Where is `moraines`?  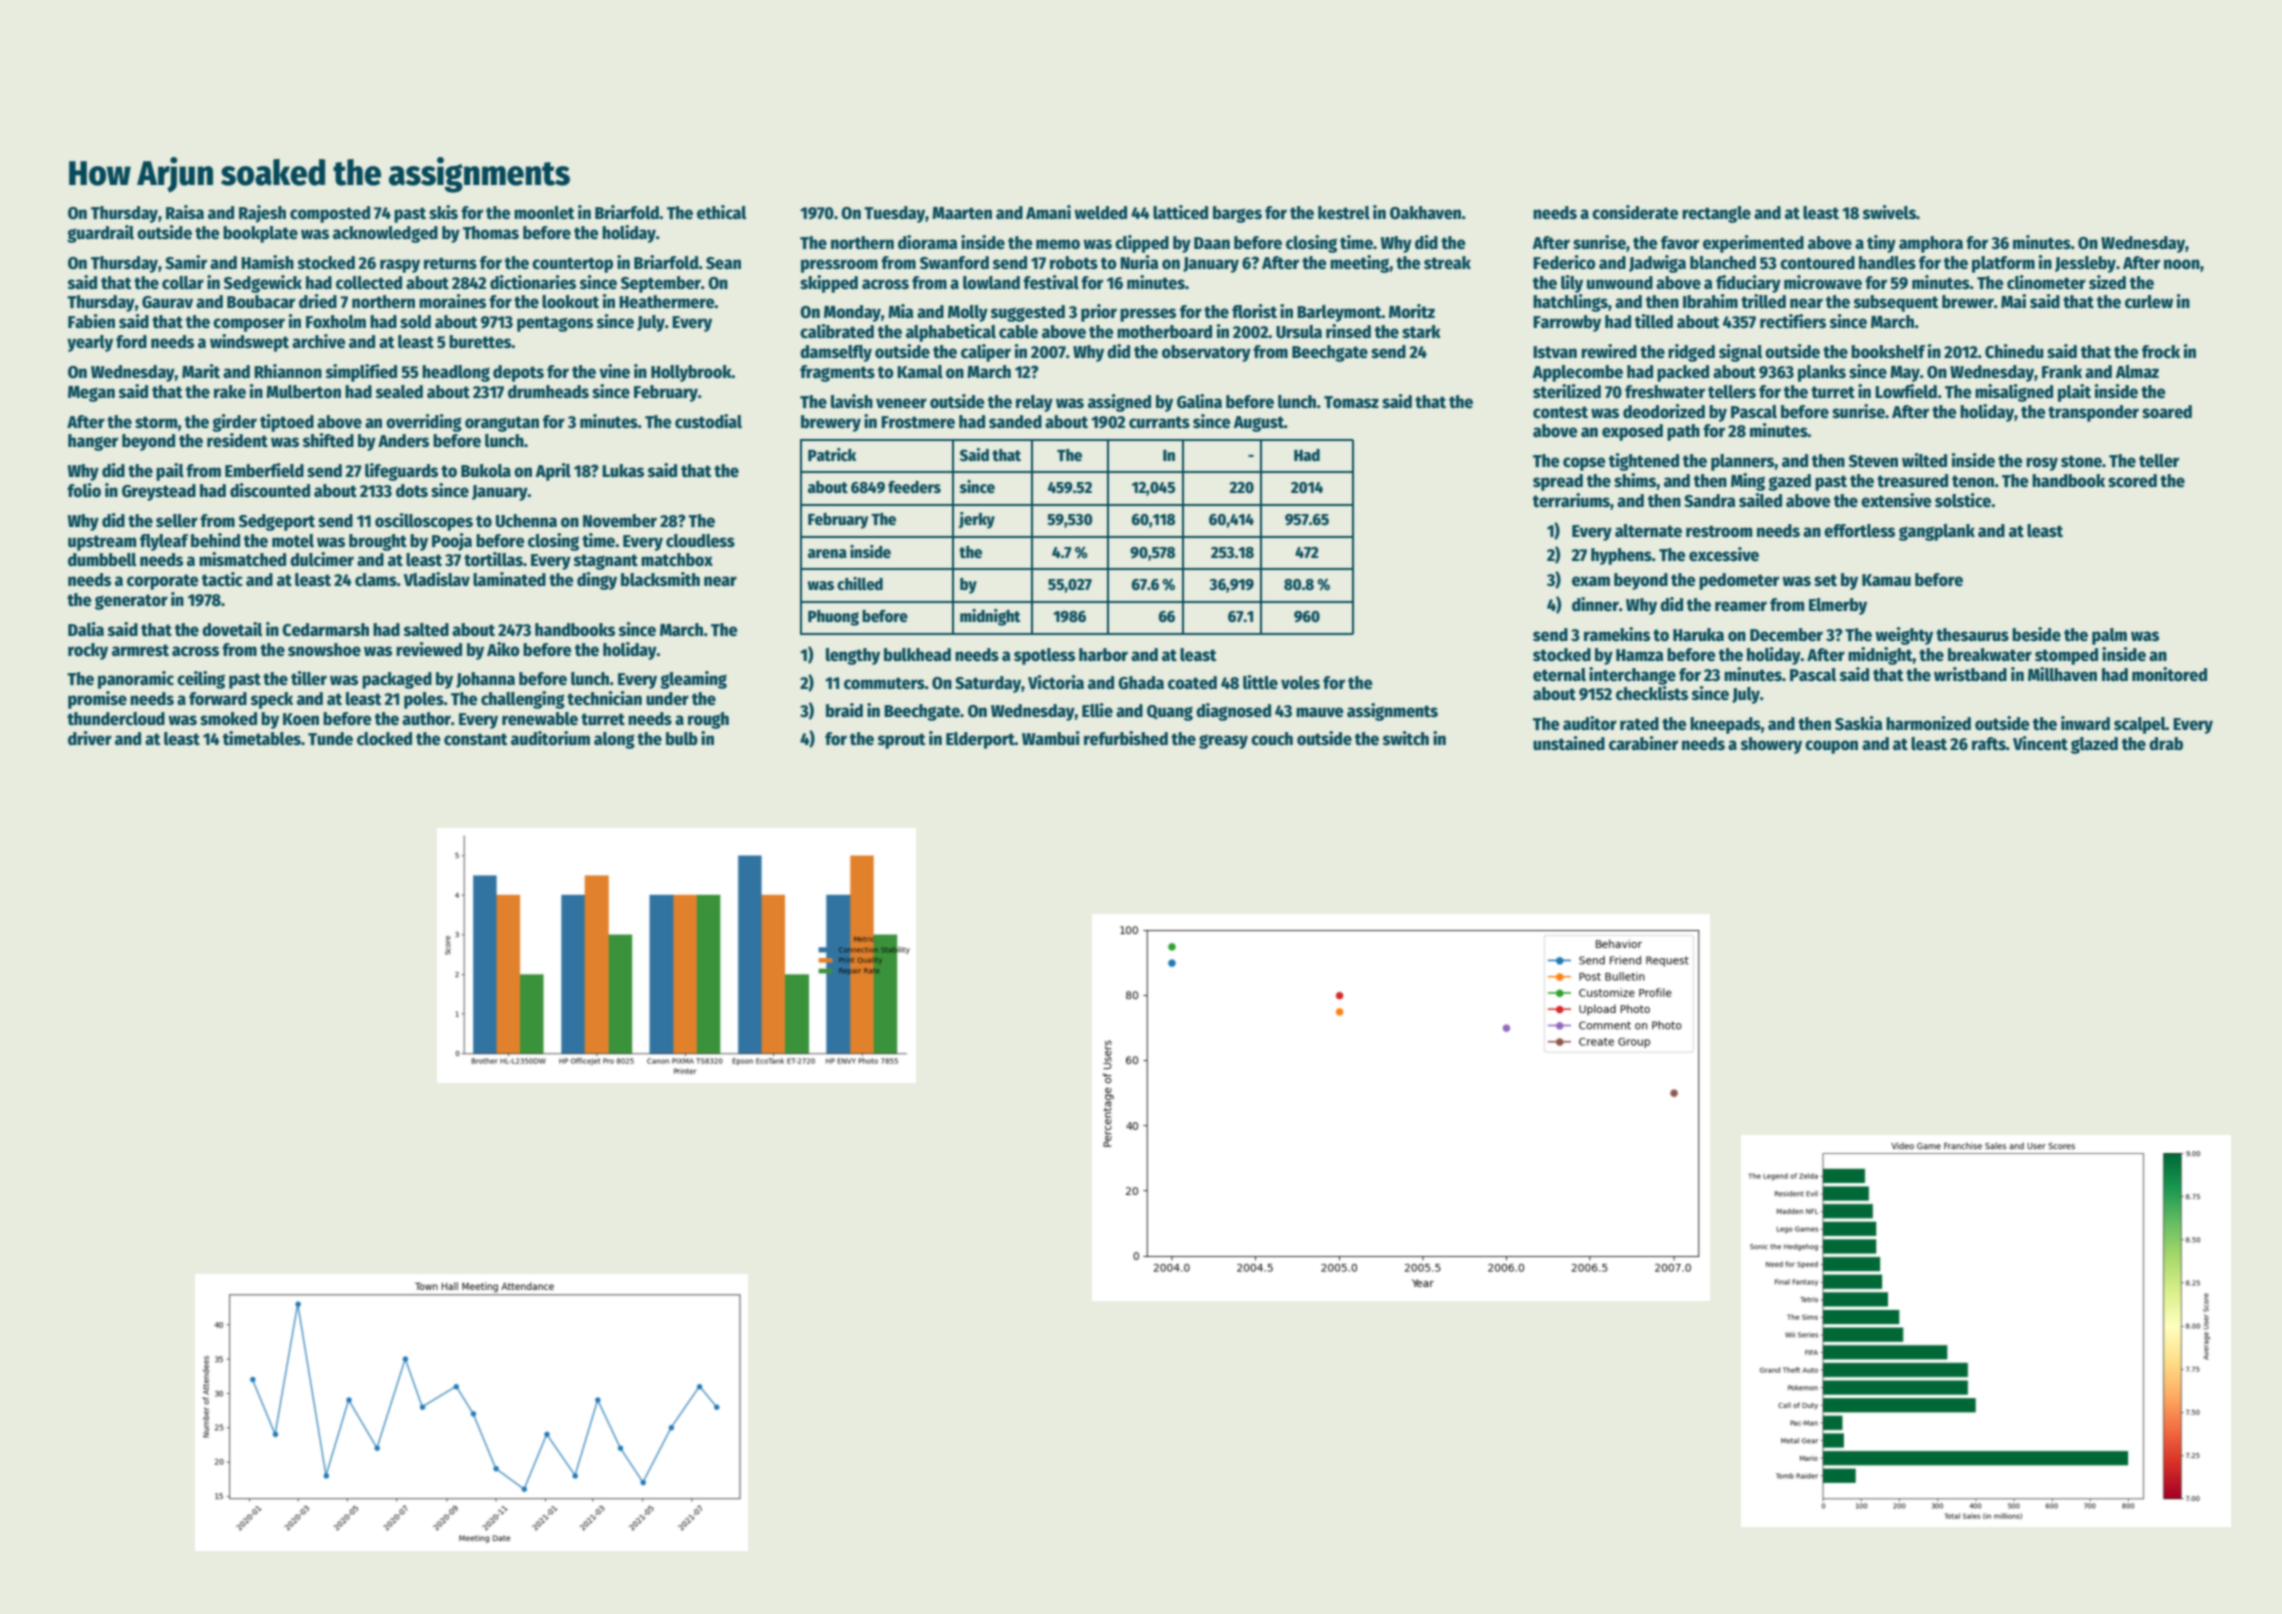 moraines is located at coordinates (452, 301).
